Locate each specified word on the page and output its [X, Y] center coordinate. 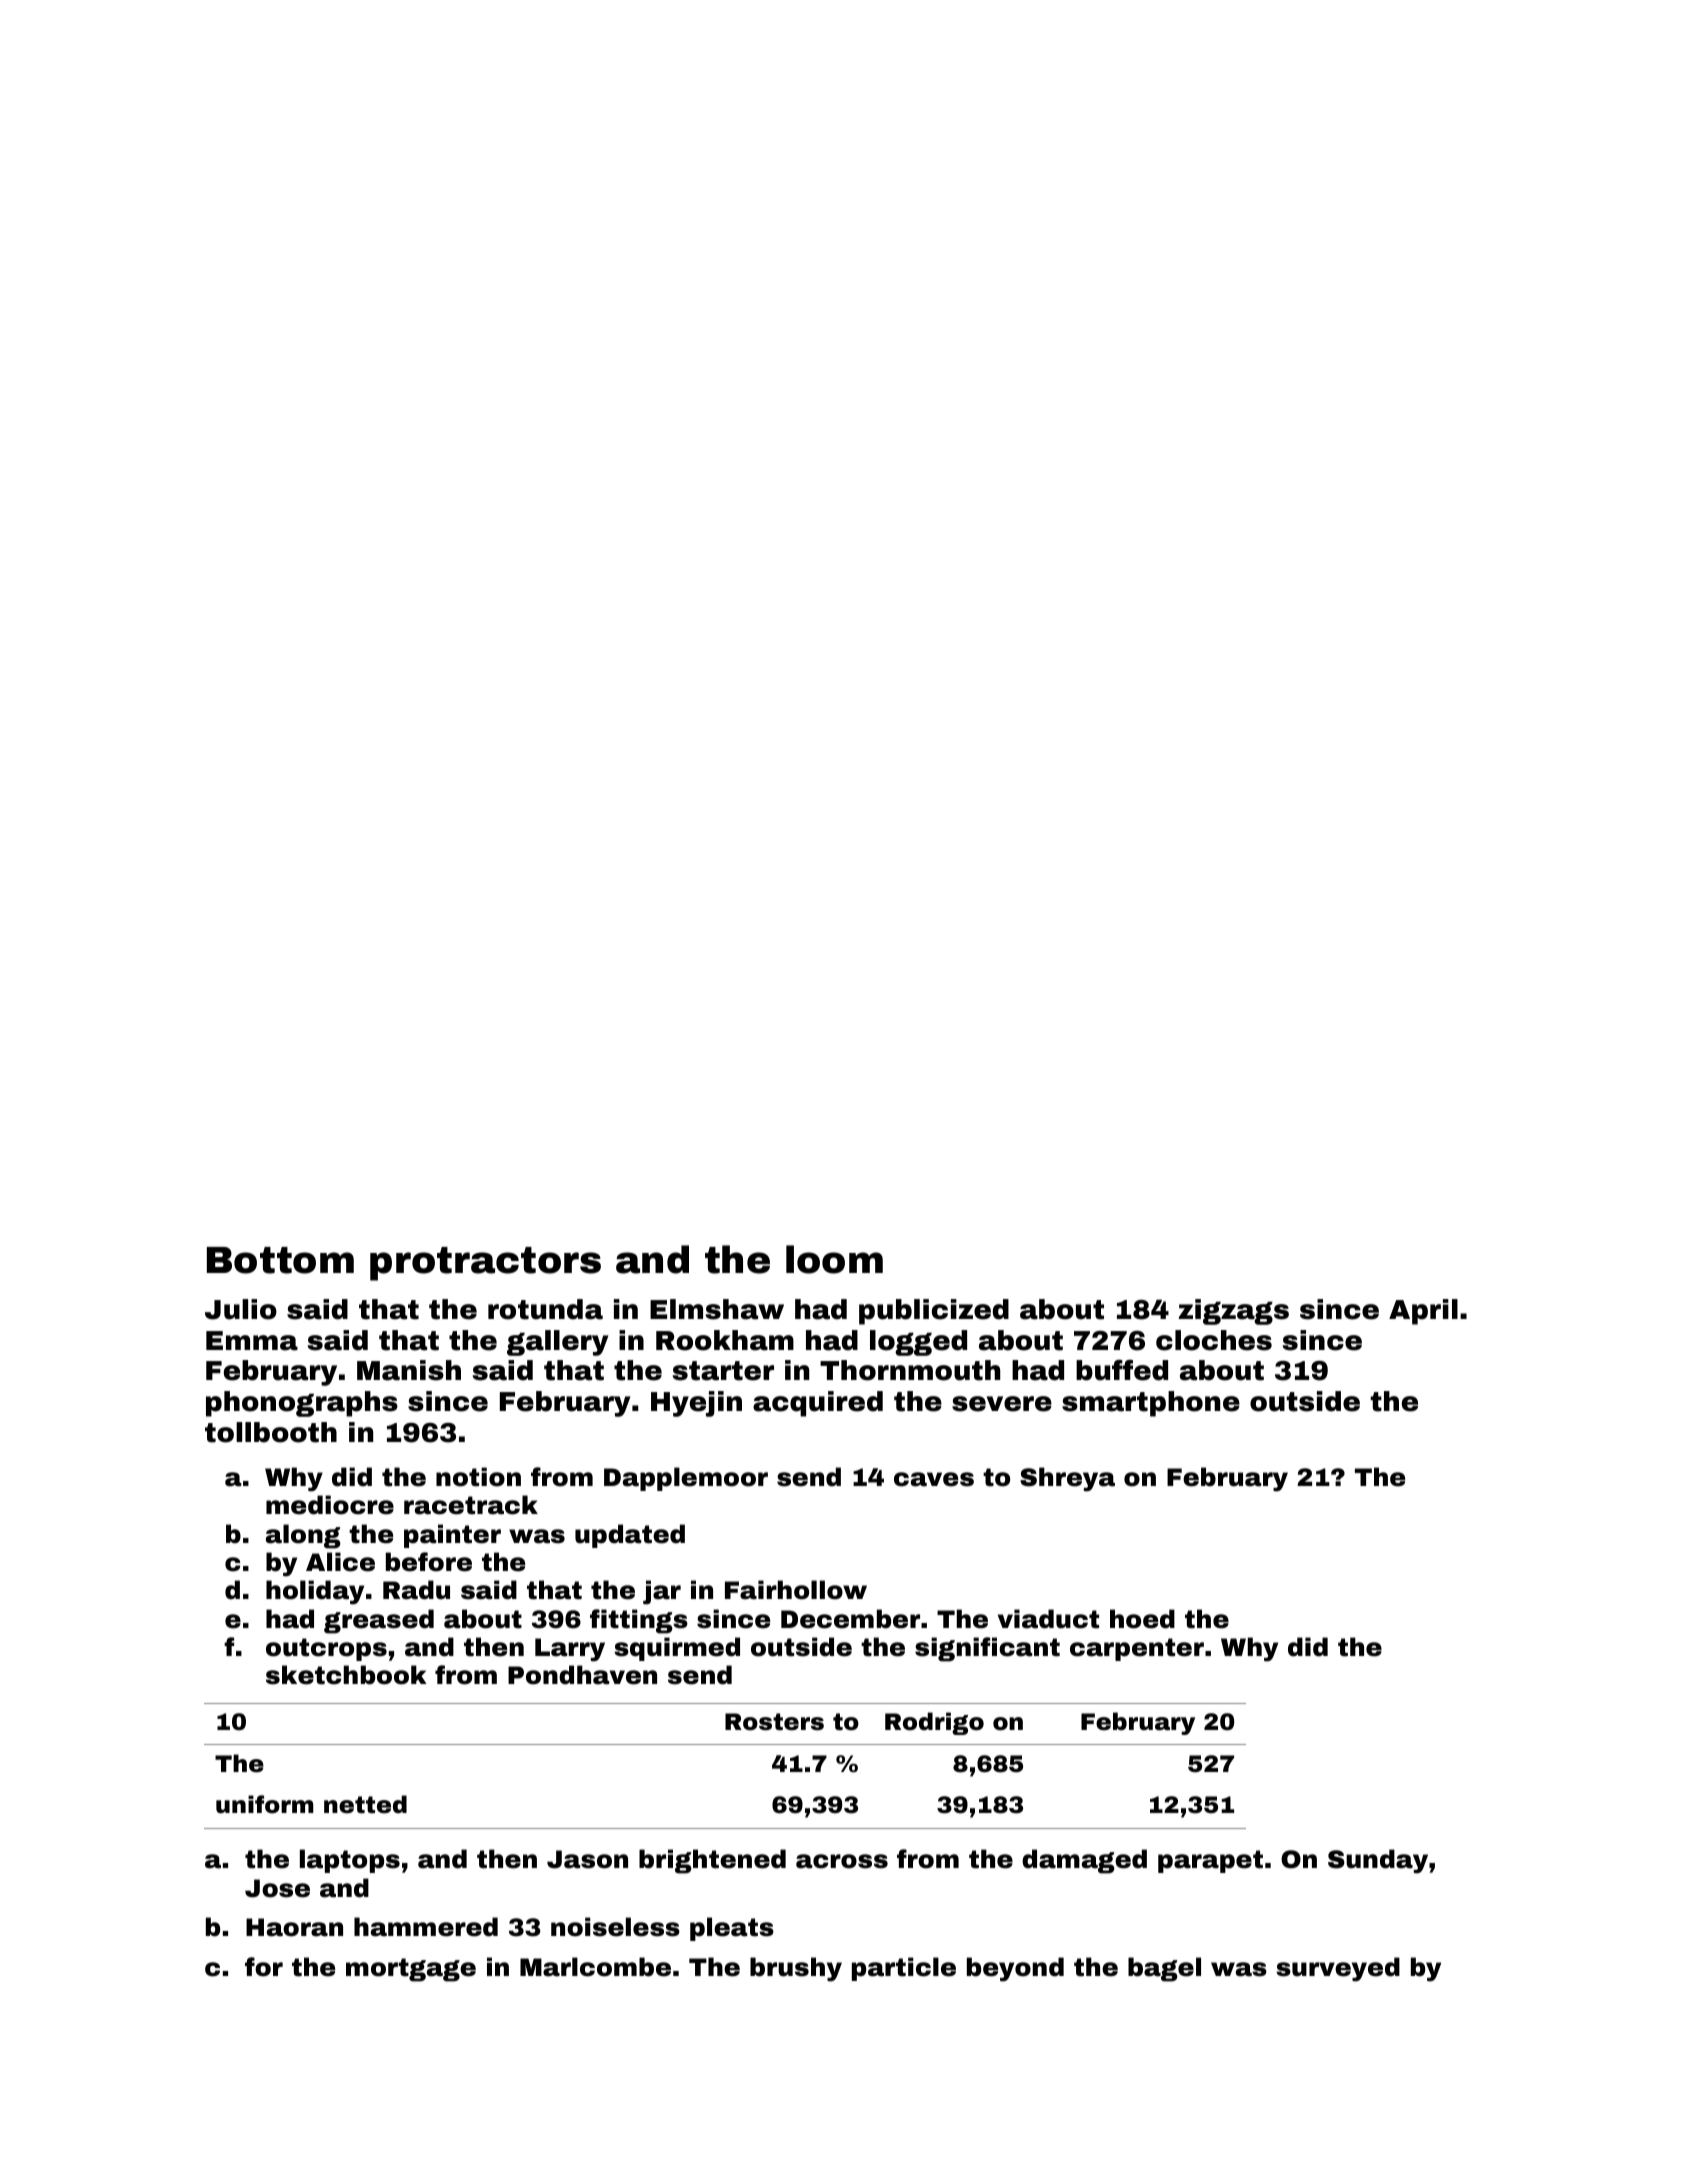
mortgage [411, 1970]
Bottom [280, 1260]
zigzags [1234, 1312]
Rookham [725, 1340]
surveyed [1338, 1969]
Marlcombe [595, 1967]
